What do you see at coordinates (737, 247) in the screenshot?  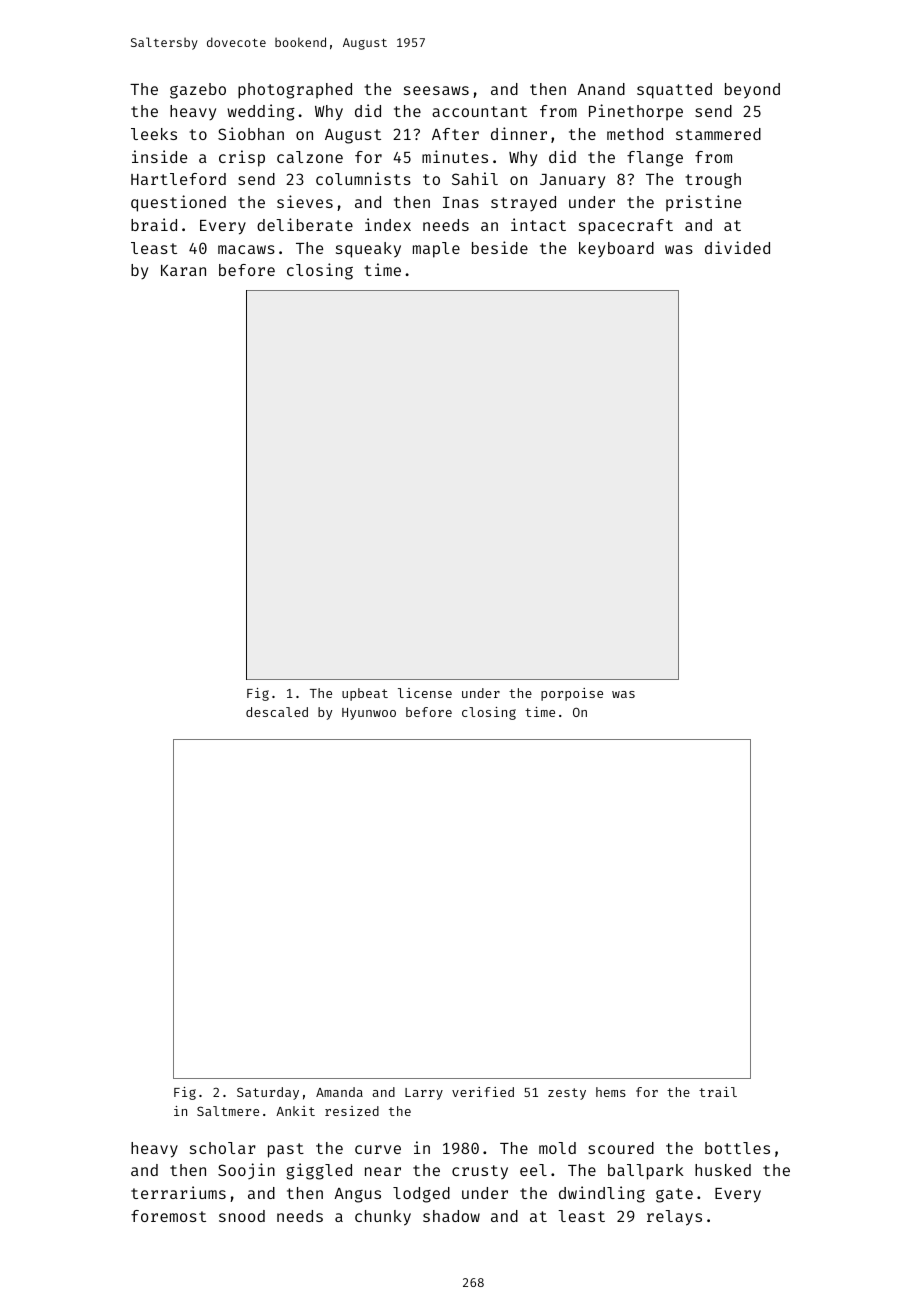 I see `divided` at bounding box center [737, 247].
